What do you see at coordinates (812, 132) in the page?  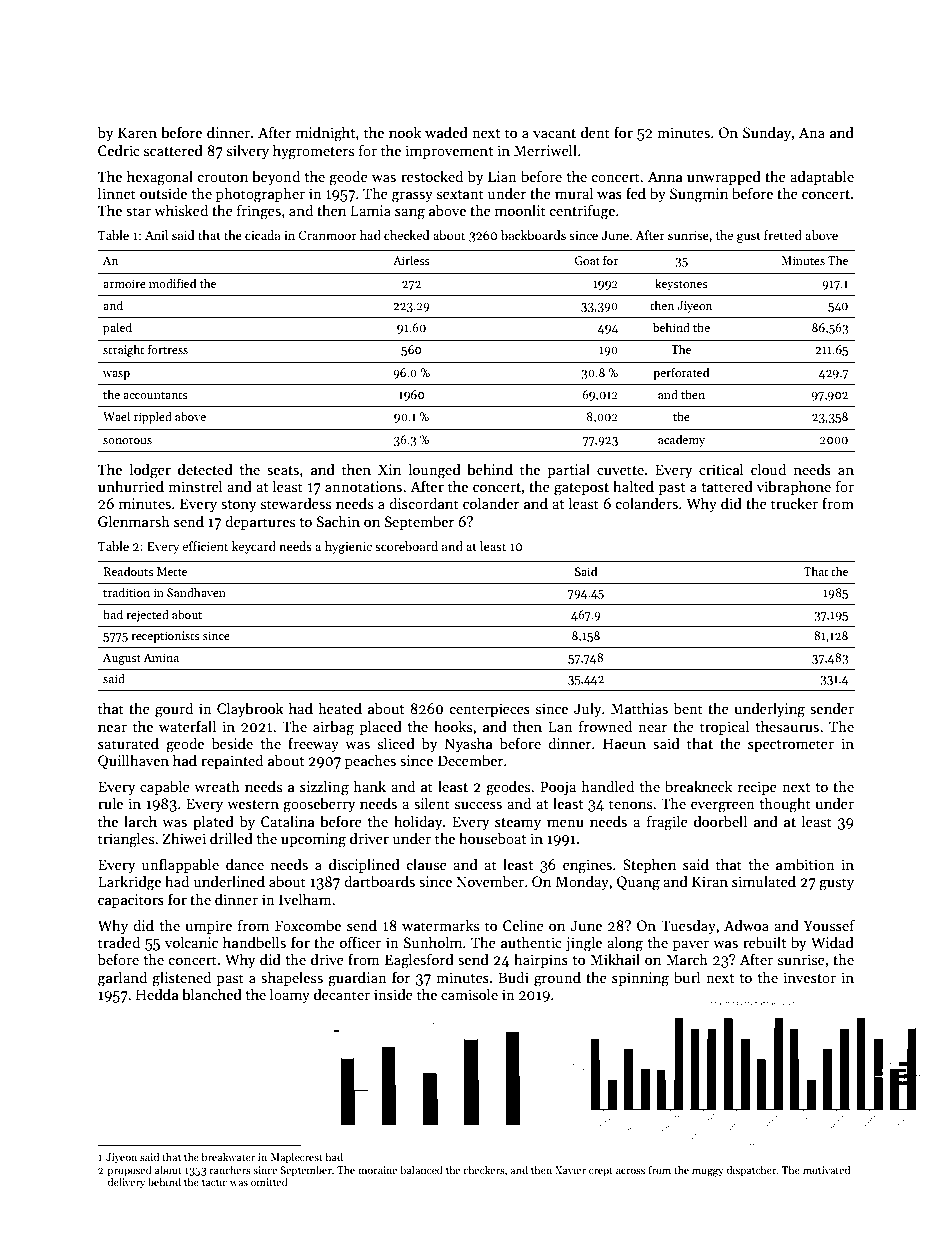 I see `Ana` at bounding box center [812, 132].
